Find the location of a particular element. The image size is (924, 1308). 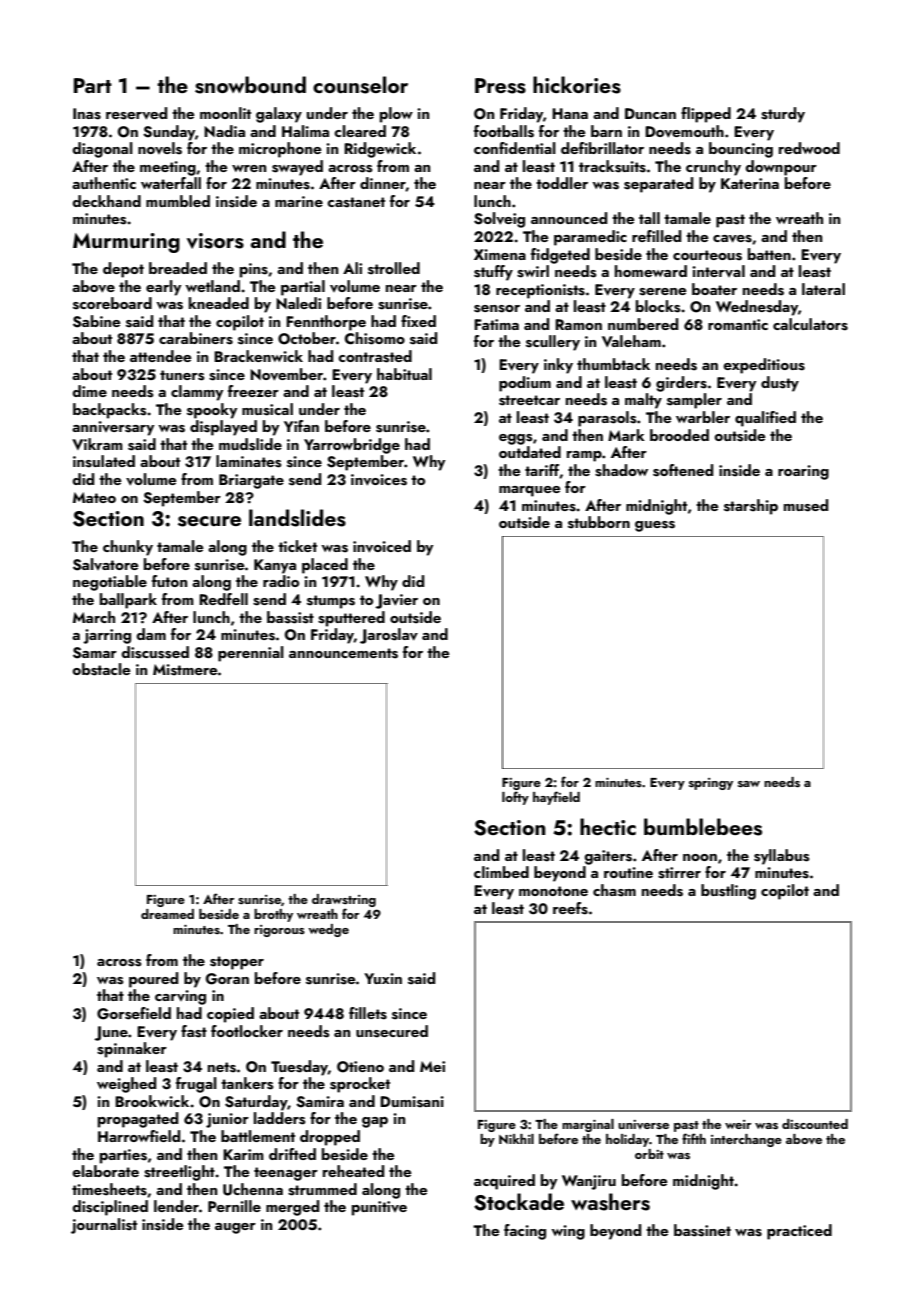

auger is located at coordinates (235, 1228).
